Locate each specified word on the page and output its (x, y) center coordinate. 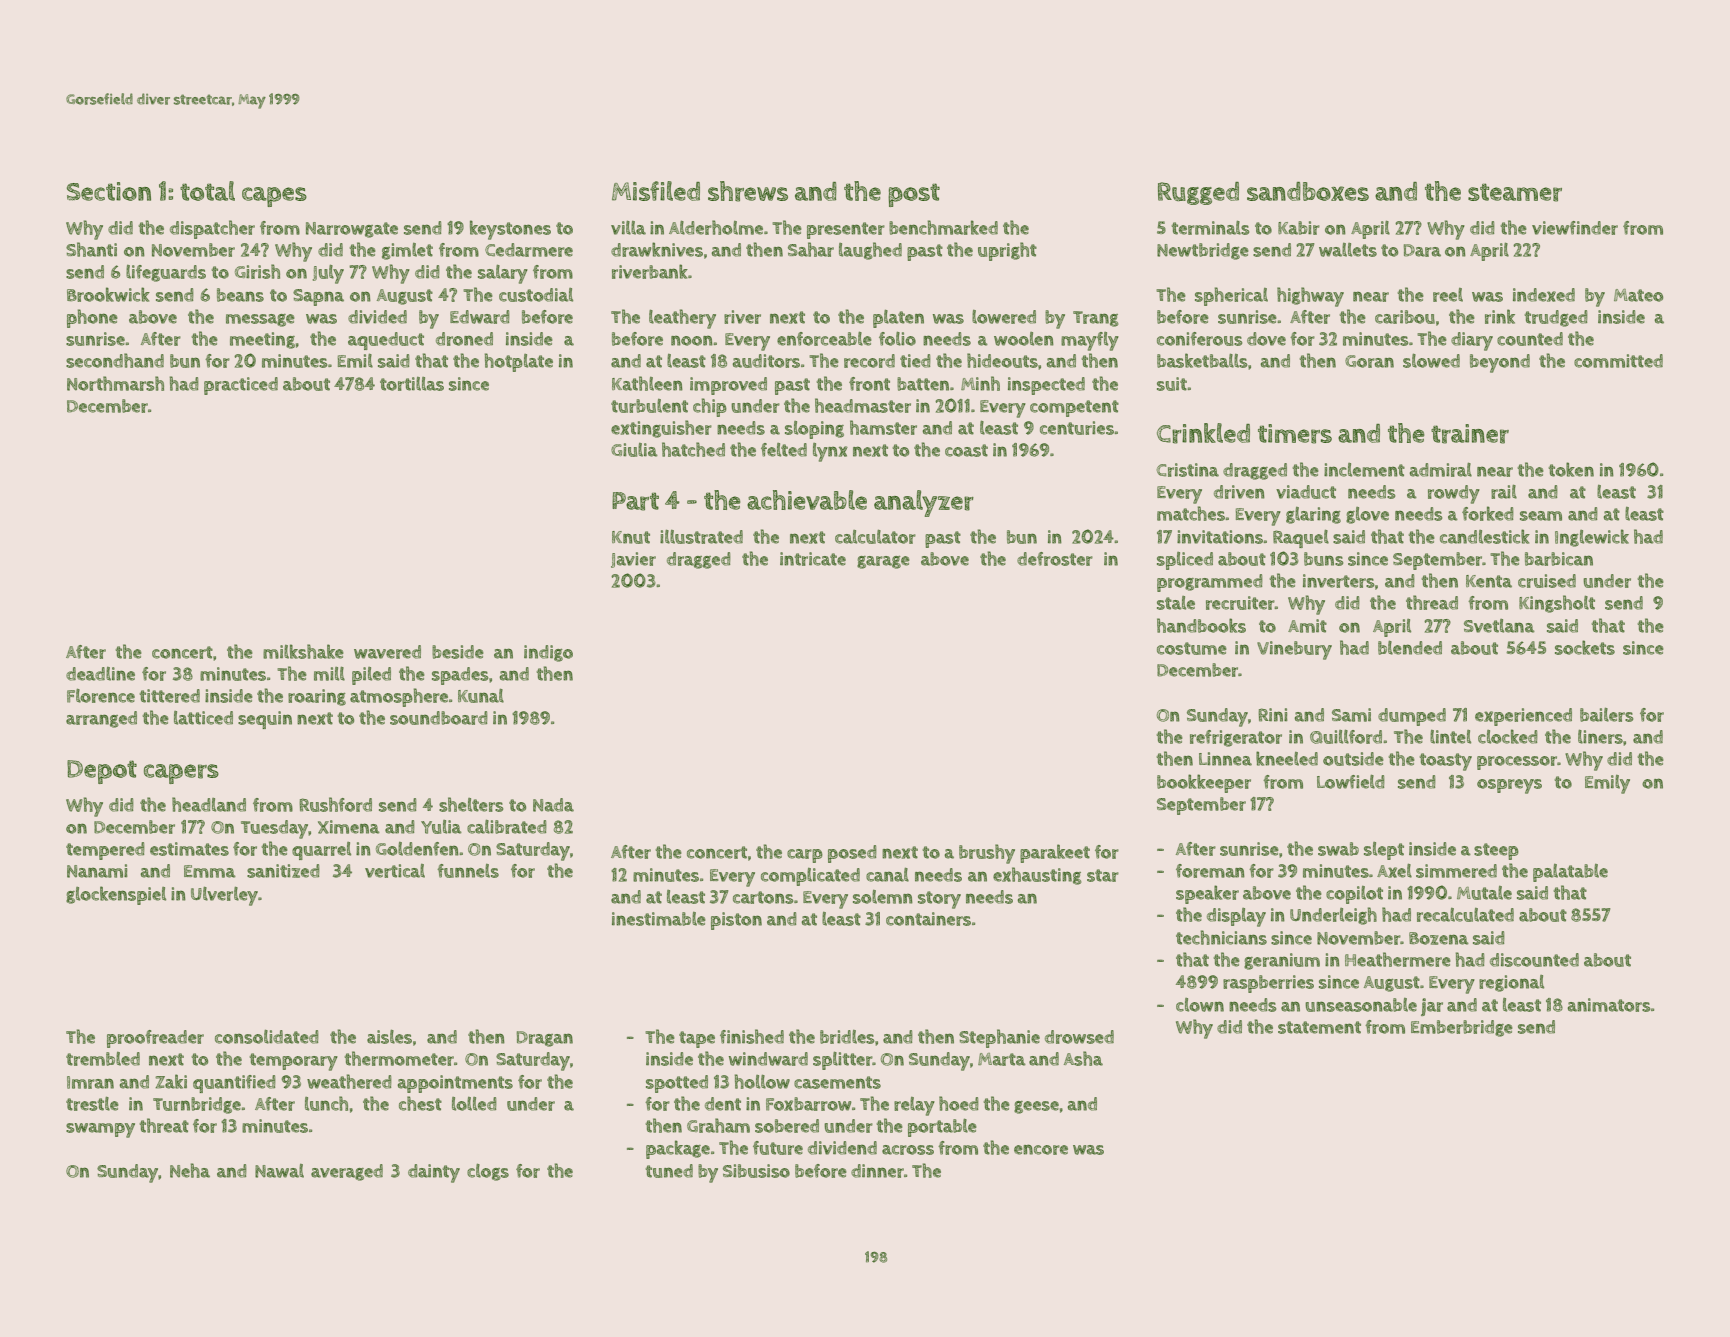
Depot (102, 772)
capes (274, 197)
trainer (1470, 434)
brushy (987, 854)
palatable (1570, 873)
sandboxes (1308, 191)
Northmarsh (115, 383)
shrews (748, 191)
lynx (830, 452)
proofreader (155, 1039)
